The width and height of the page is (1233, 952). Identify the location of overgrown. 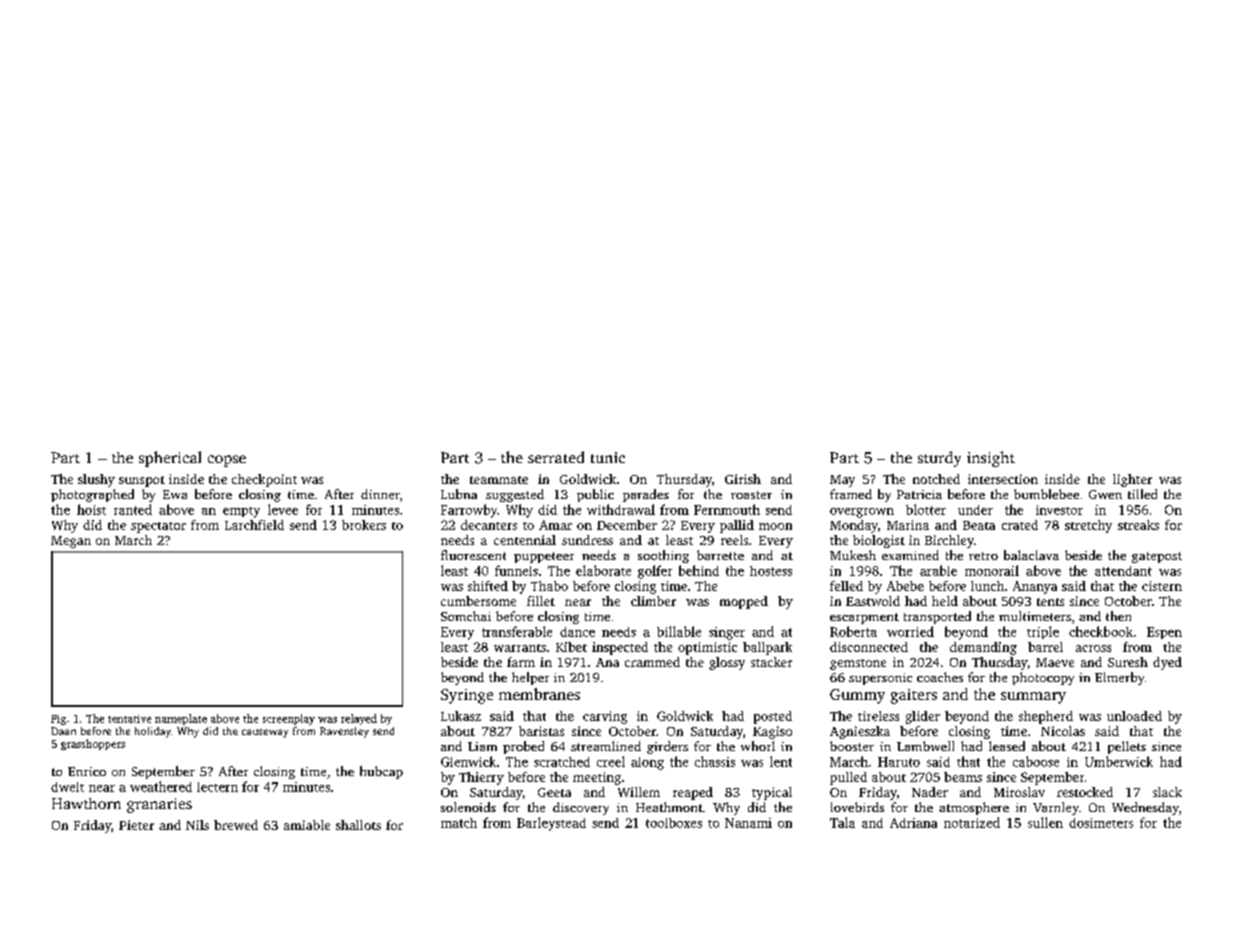
(862, 513).
